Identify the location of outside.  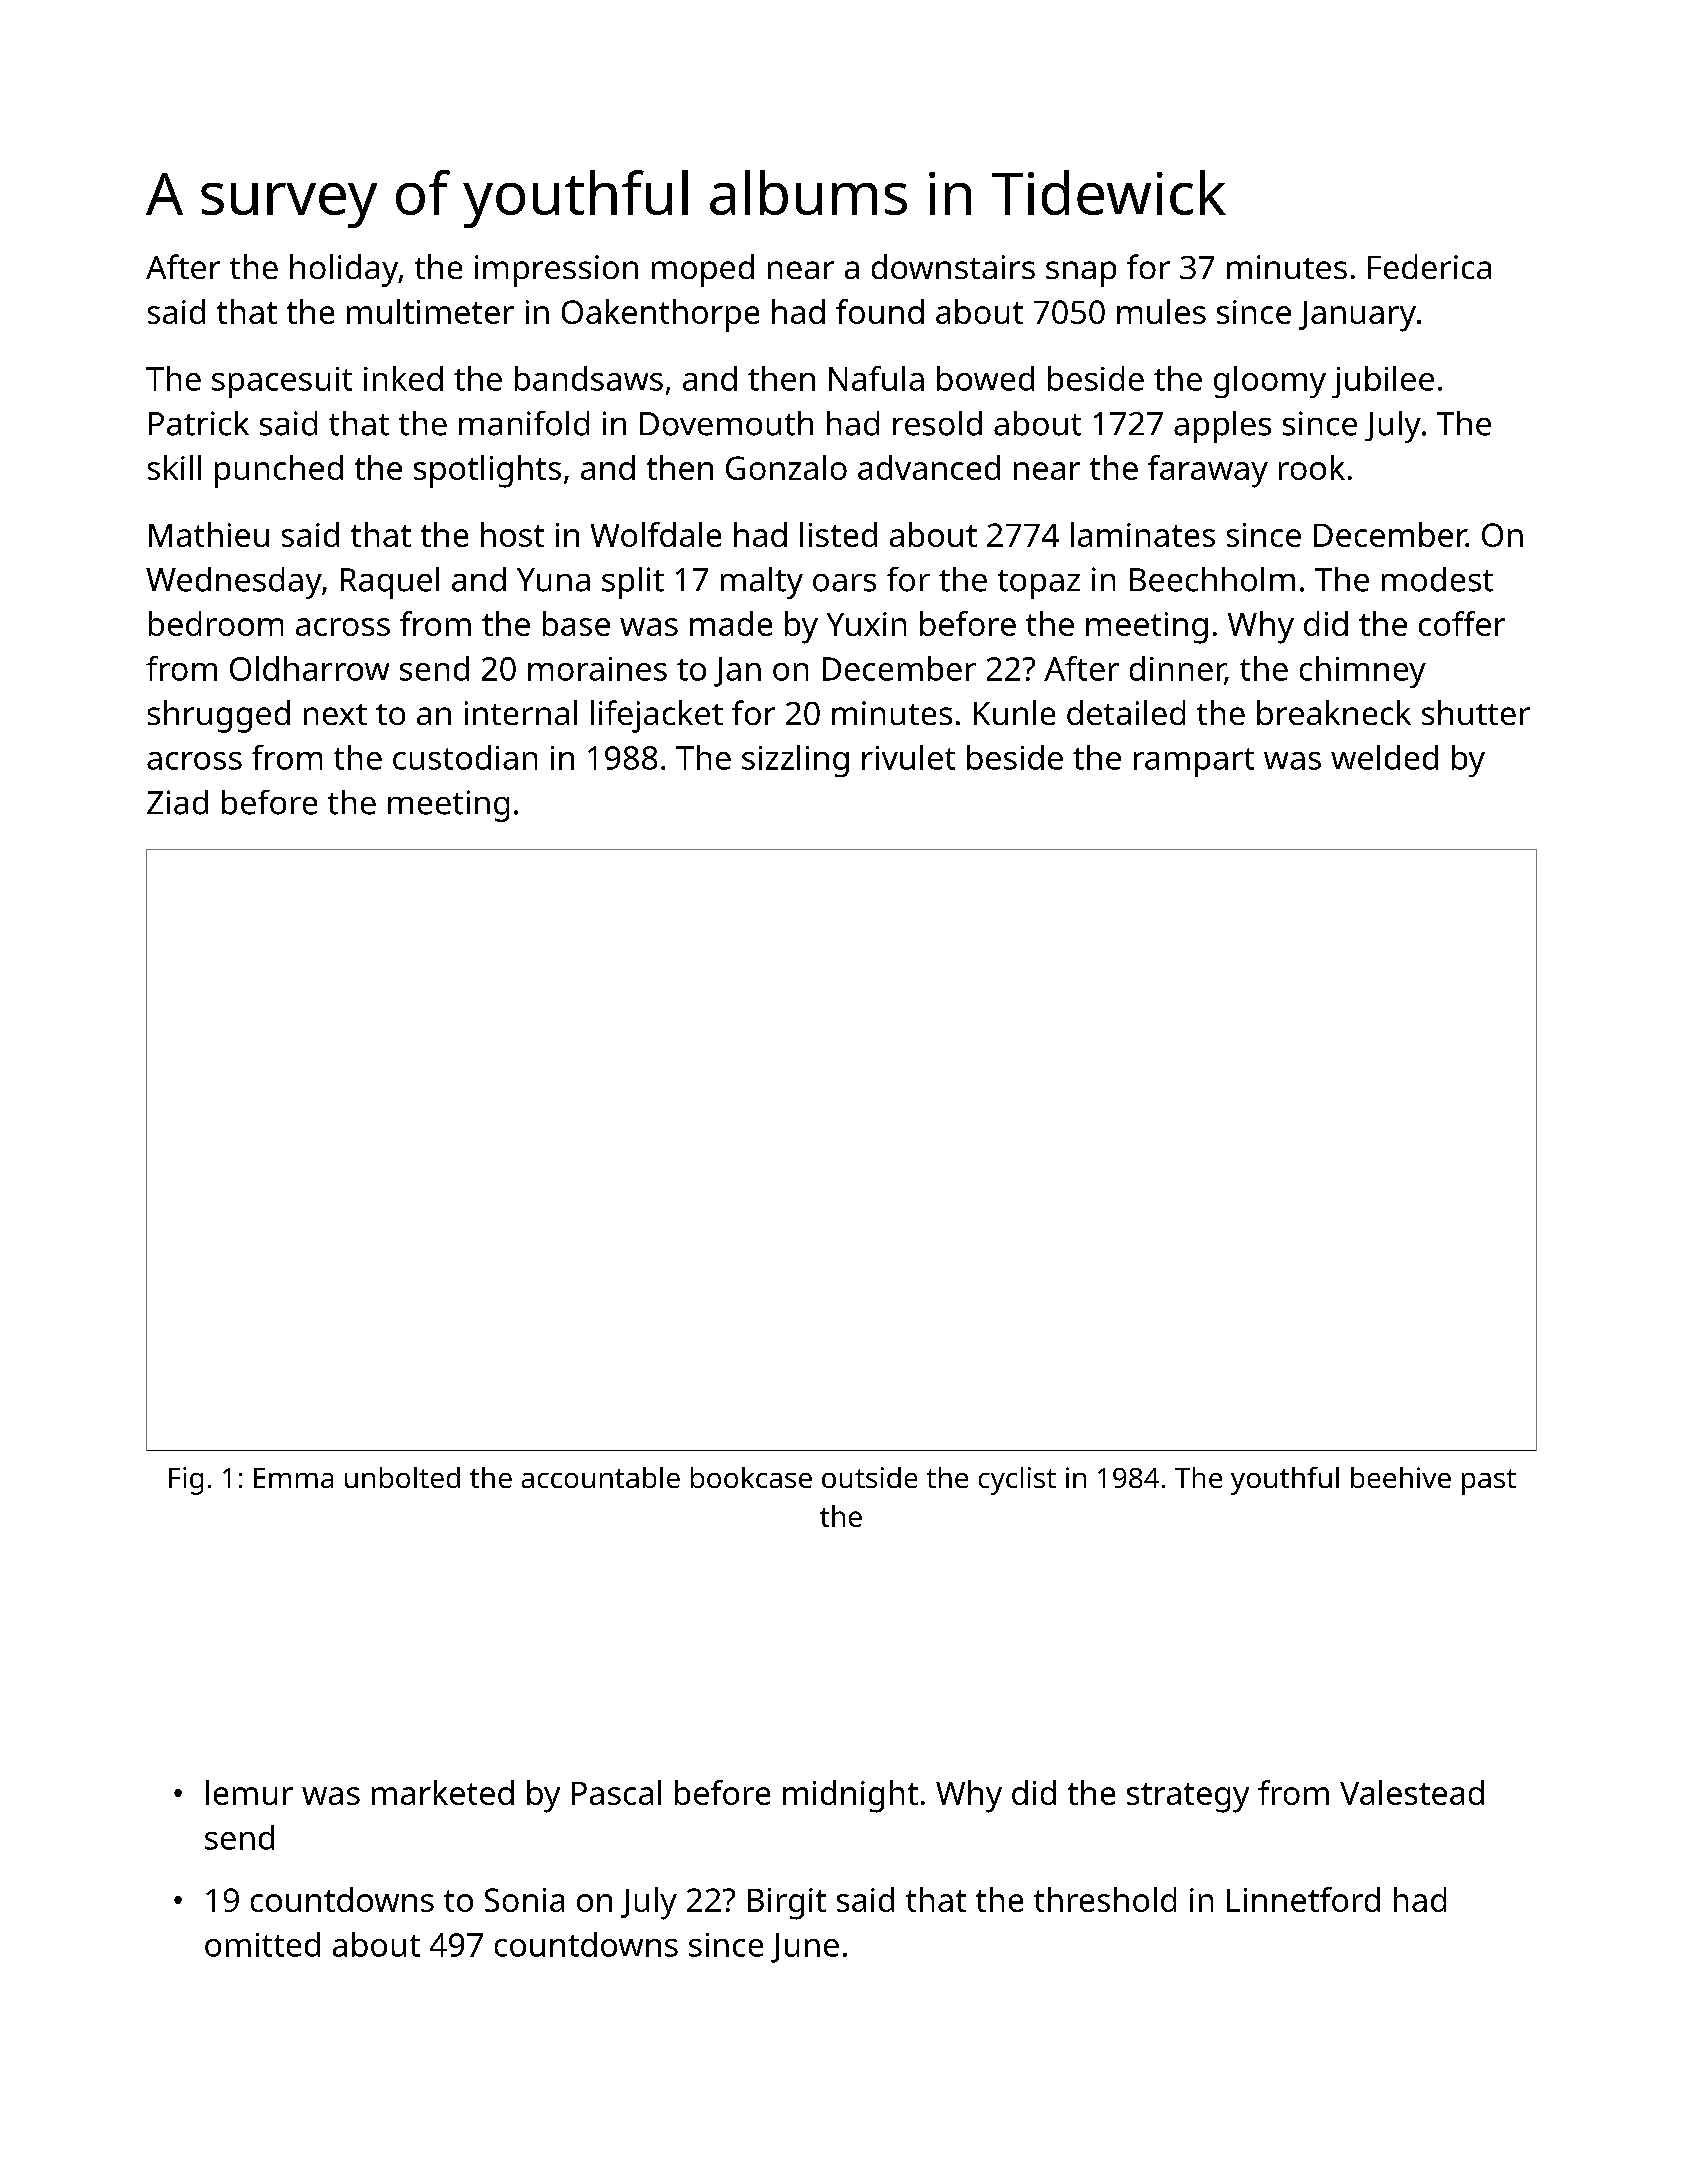
(869, 1477).
